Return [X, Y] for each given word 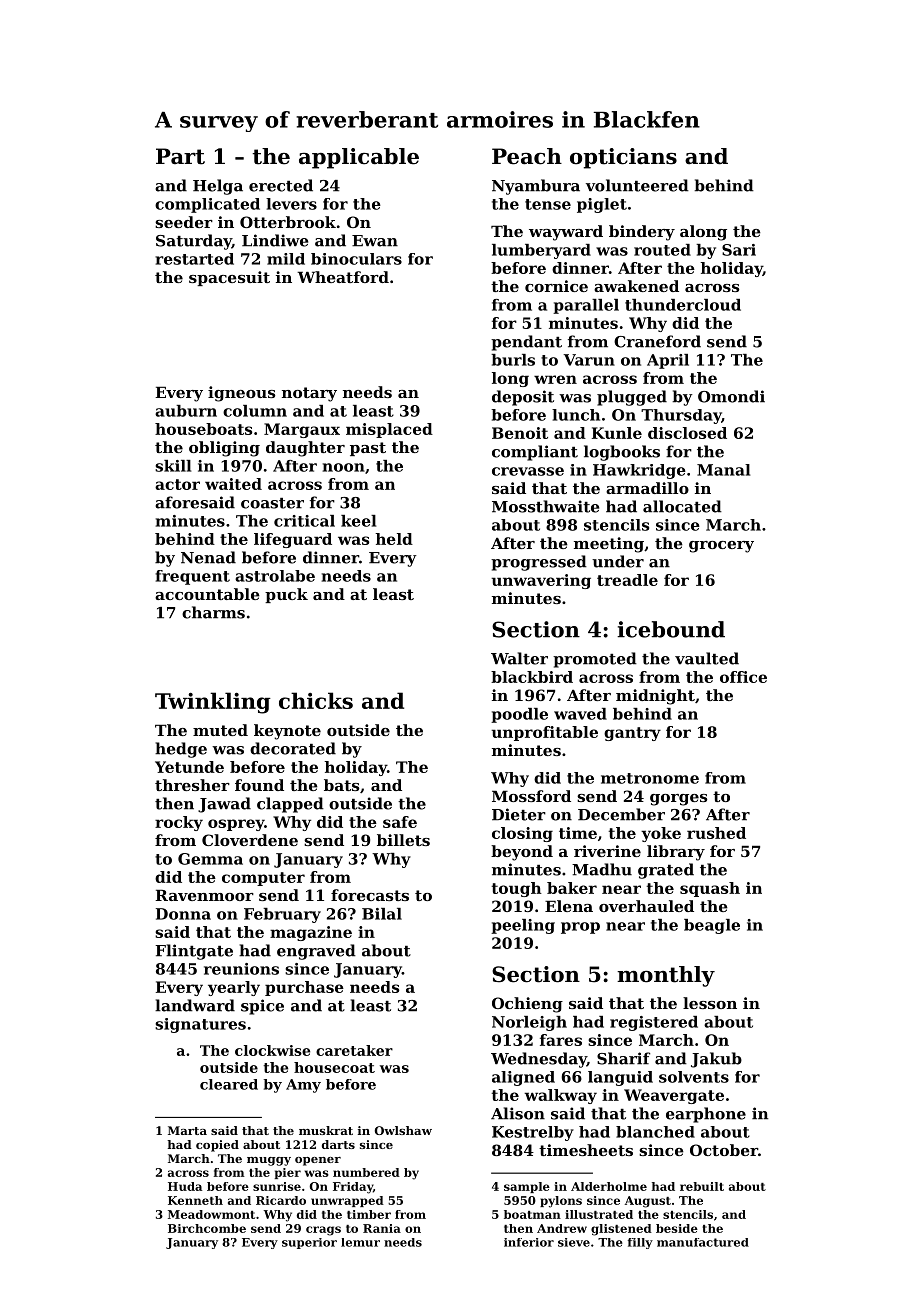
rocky [179, 823]
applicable [359, 158]
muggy [269, 1161]
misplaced [389, 430]
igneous [241, 394]
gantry [632, 734]
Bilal [382, 914]
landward [195, 1005]
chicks [316, 700]
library [676, 853]
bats [341, 785]
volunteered [637, 185]
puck [286, 595]
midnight [655, 697]
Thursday [681, 416]
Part [180, 156]
